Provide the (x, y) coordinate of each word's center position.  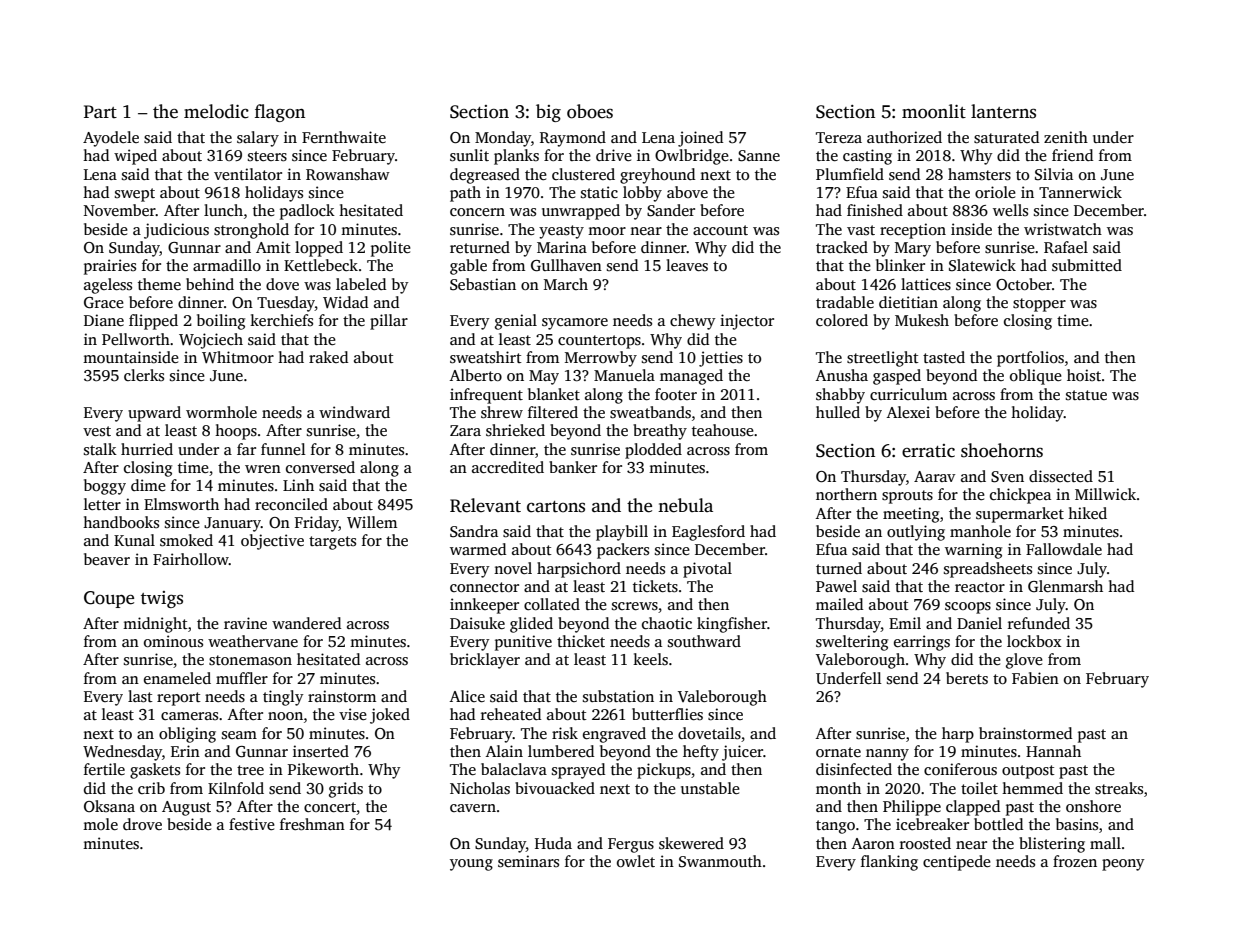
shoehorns (1002, 450)
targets (332, 543)
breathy (660, 432)
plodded (653, 451)
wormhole (221, 412)
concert (330, 807)
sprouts (907, 497)
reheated (511, 714)
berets (967, 678)
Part (100, 111)
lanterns (1003, 111)
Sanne (759, 156)
